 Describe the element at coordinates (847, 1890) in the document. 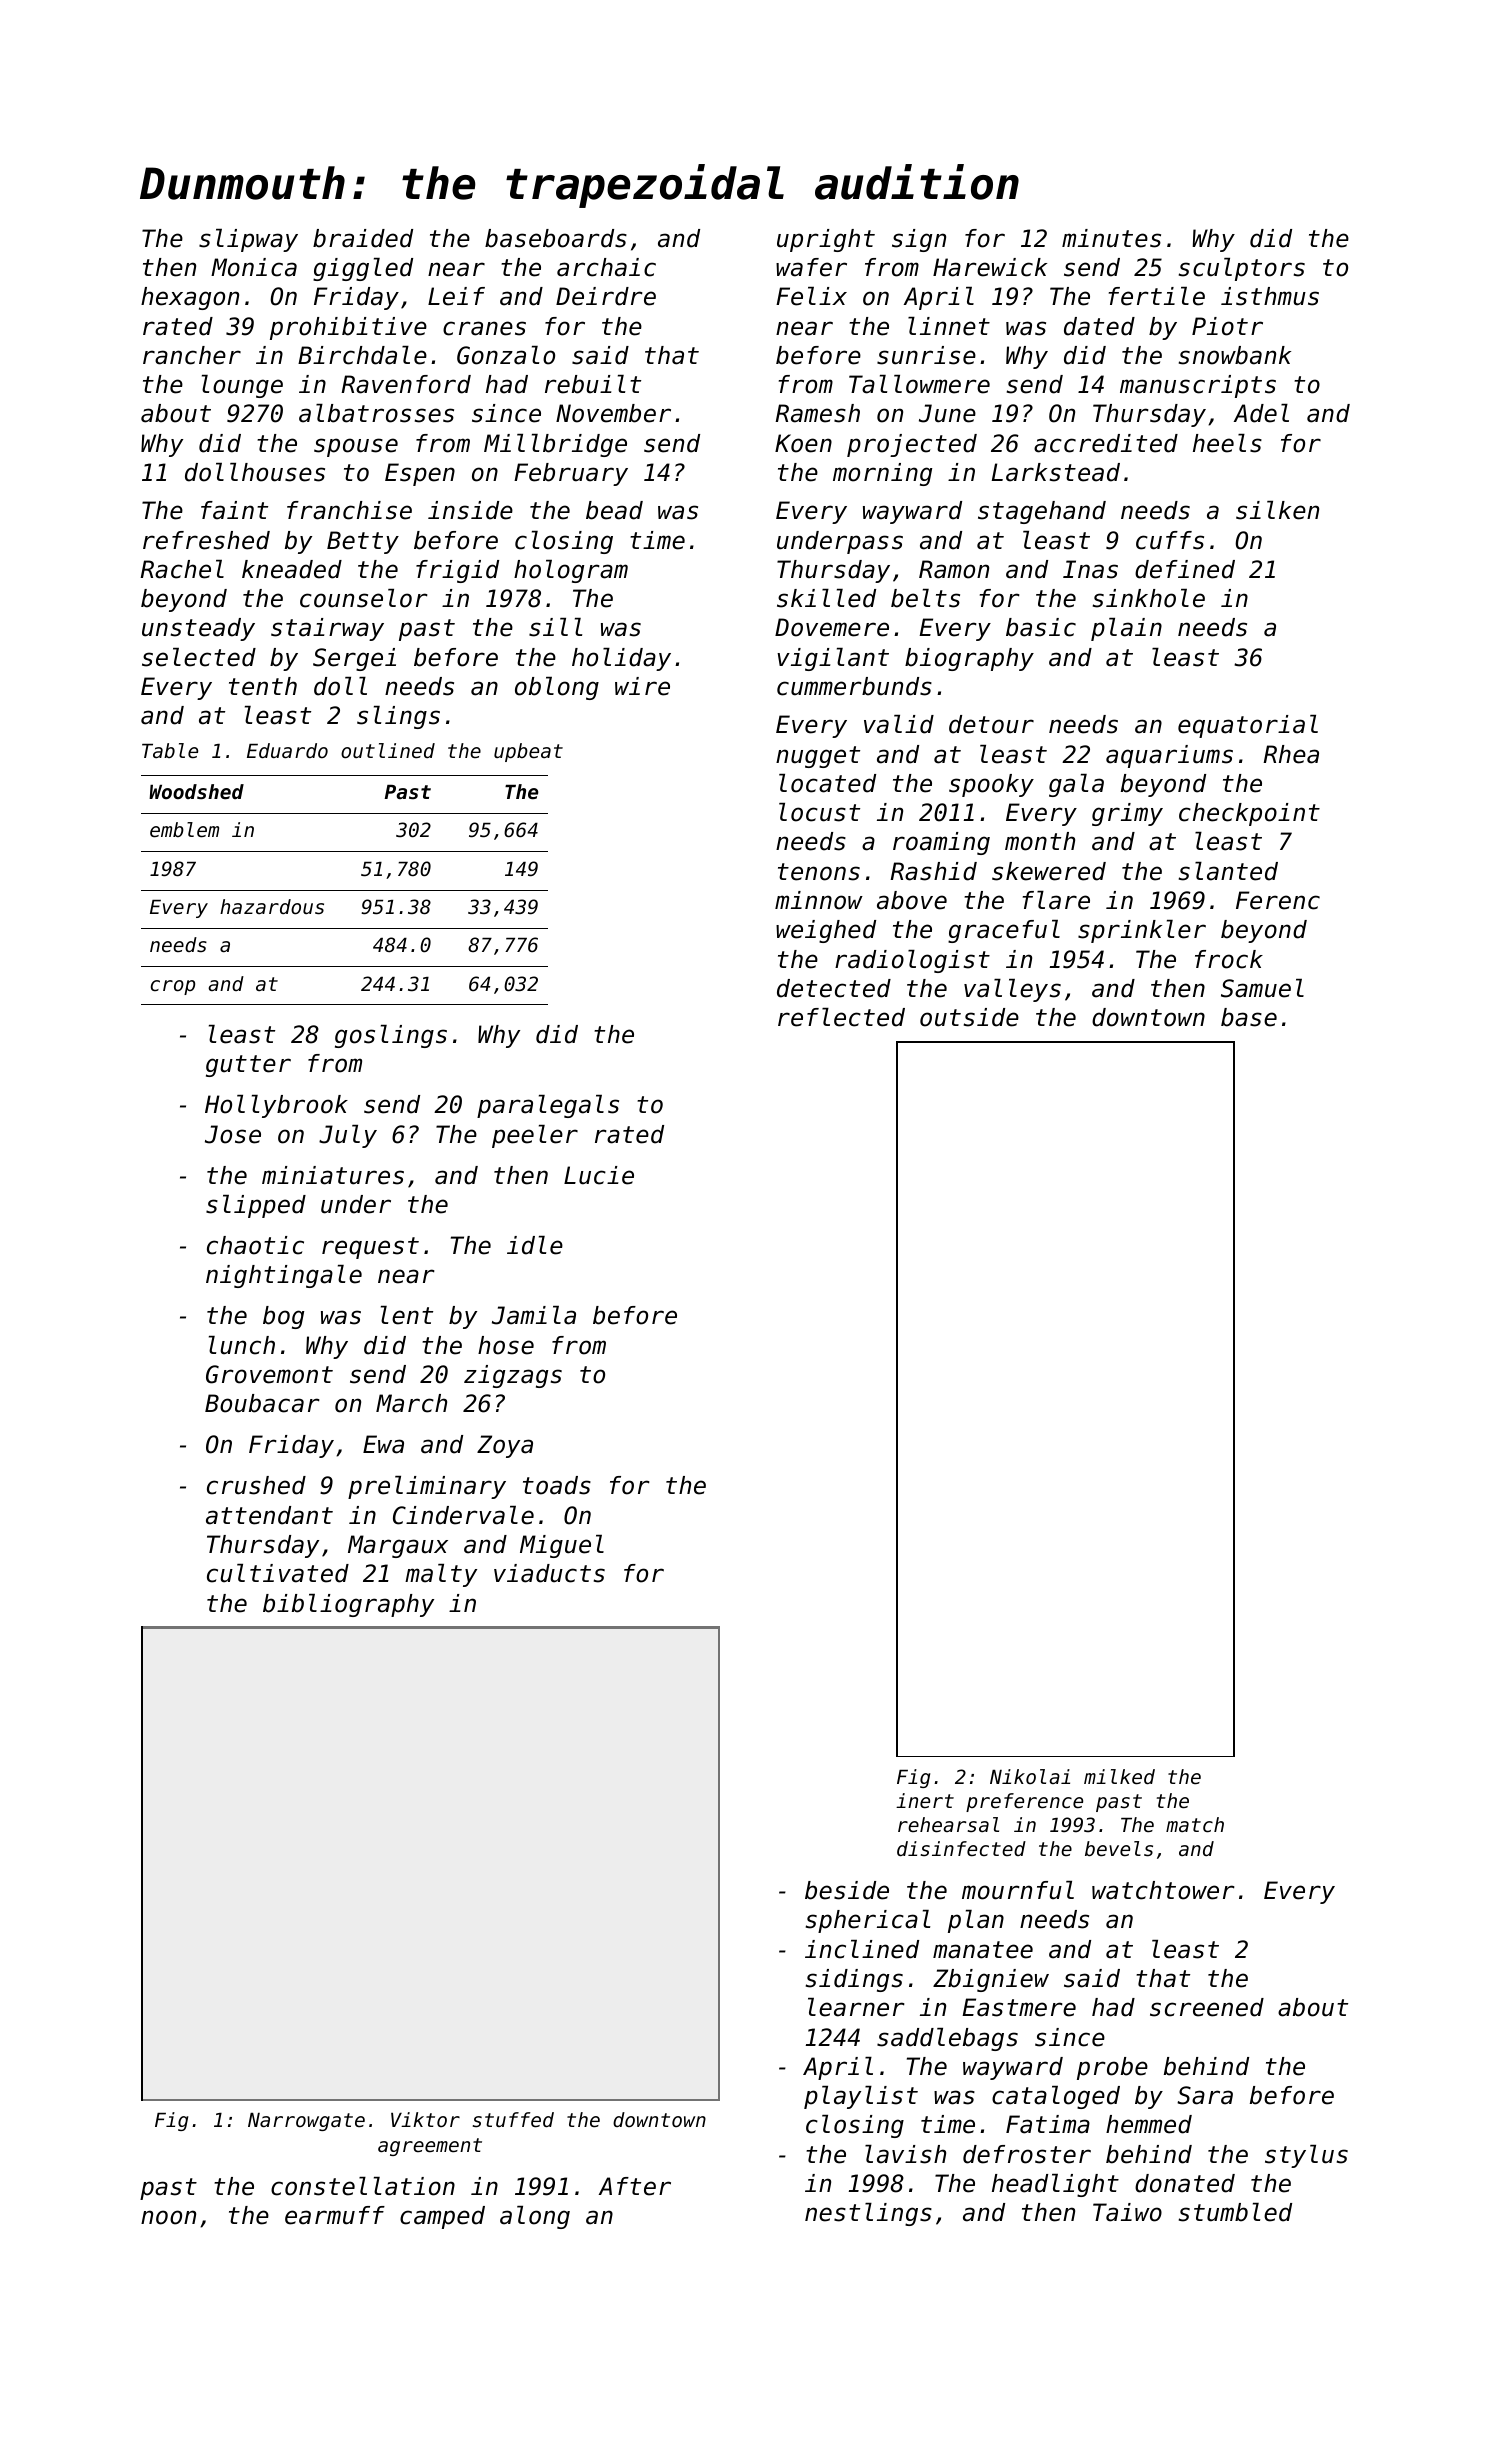

I see `beside` at that location.
